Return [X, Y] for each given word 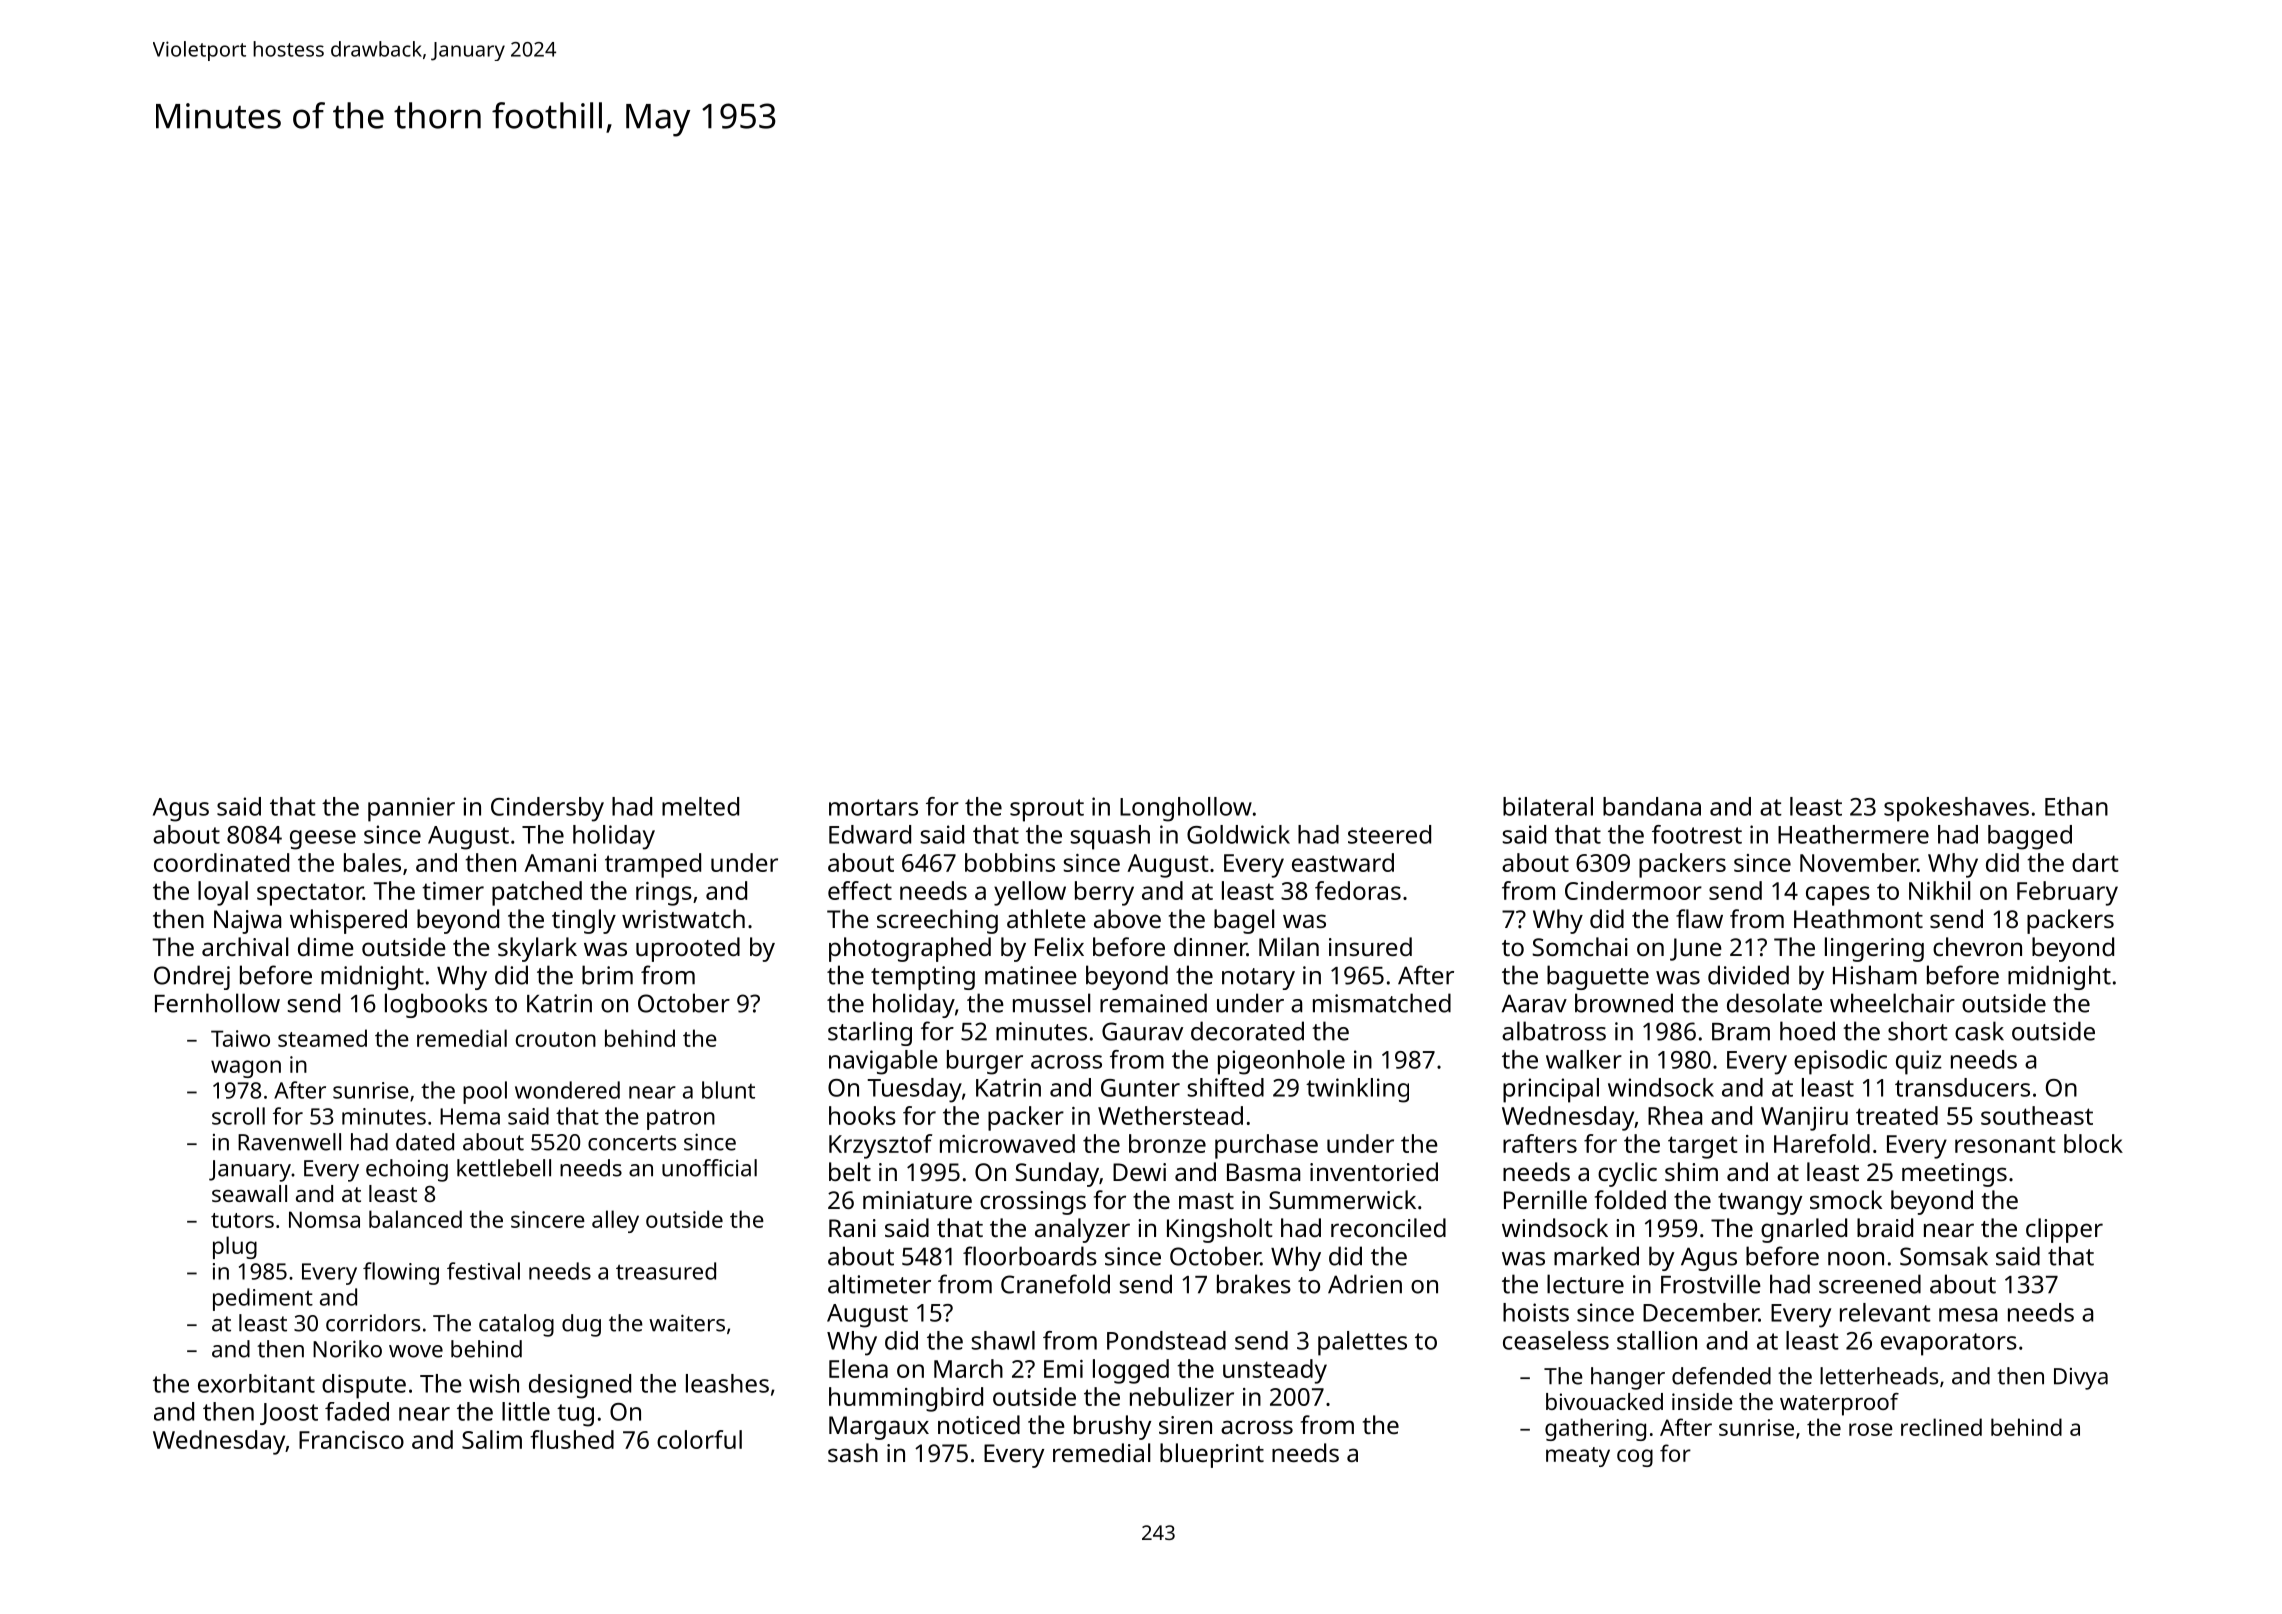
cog [1635, 1458]
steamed [322, 1038]
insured [1370, 946]
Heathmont [1858, 918]
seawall [249, 1193]
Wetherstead [1170, 1115]
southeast [2037, 1115]
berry [1104, 893]
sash [853, 1452]
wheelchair [1892, 1003]
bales [372, 862]
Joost [289, 1414]
